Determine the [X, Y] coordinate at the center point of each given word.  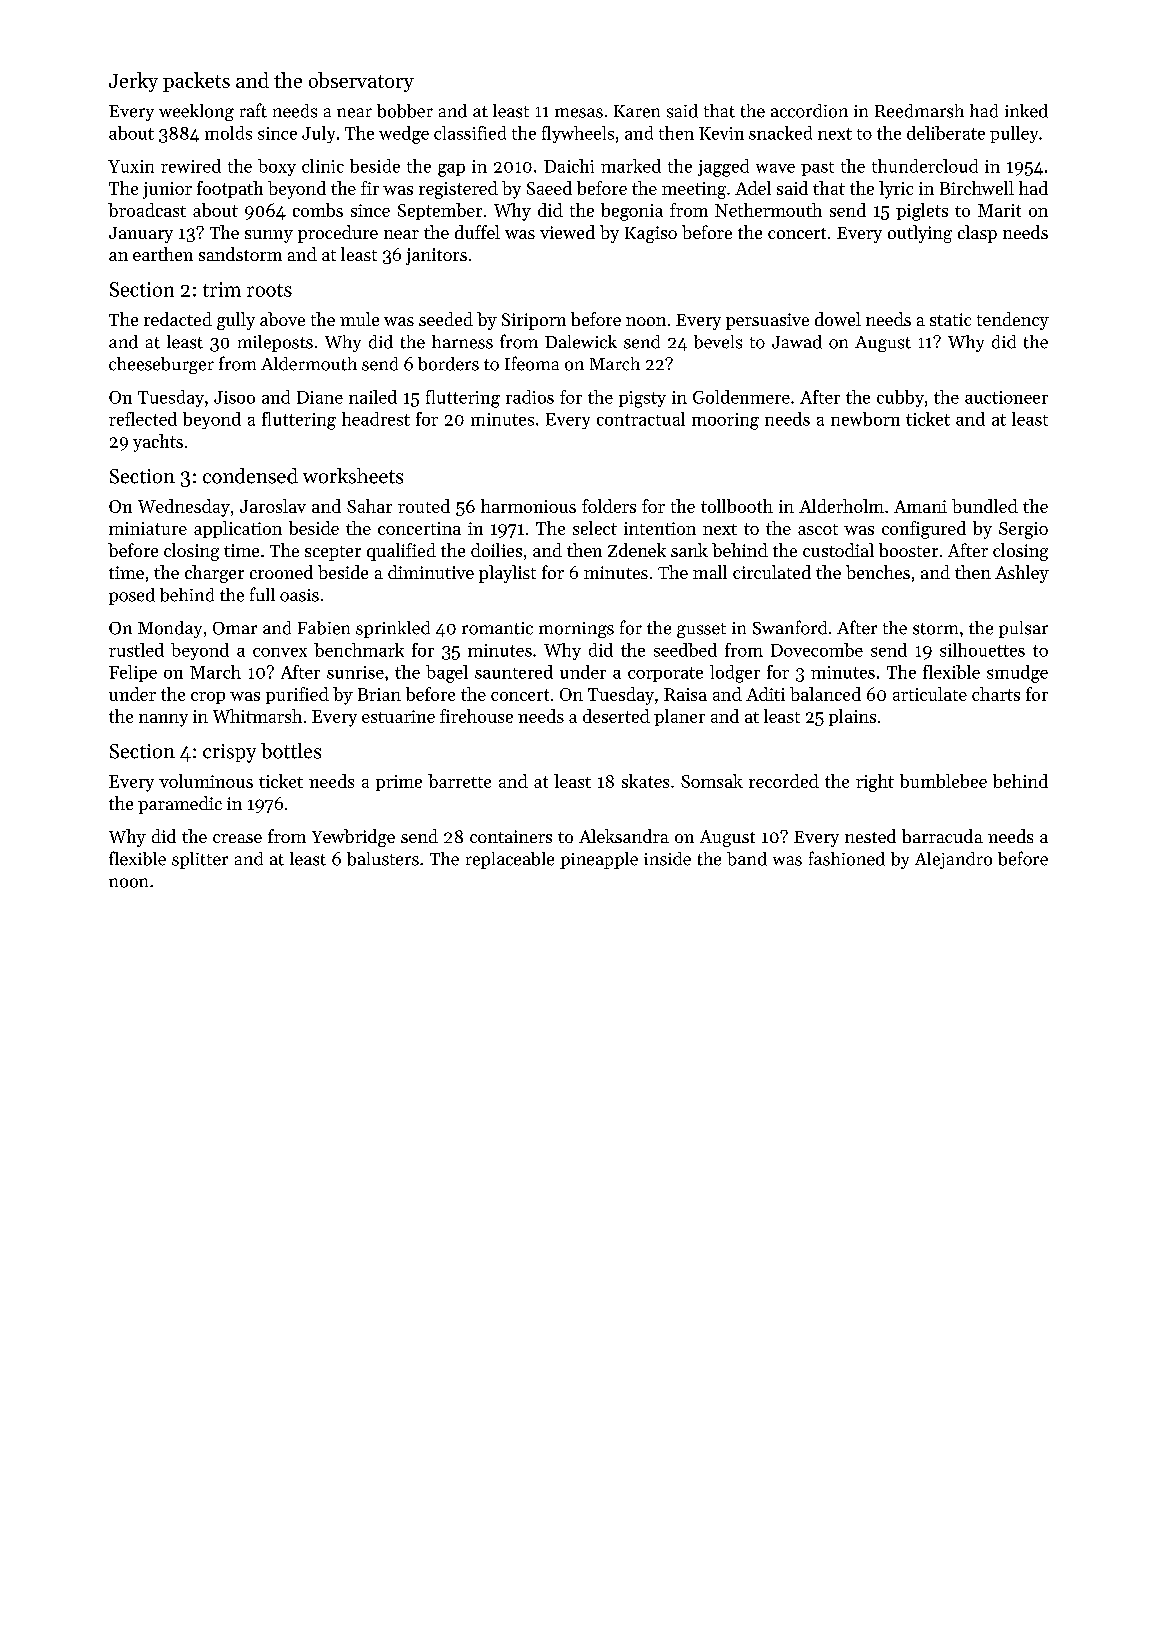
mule [359, 319]
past [817, 169]
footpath [230, 189]
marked [631, 166]
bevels [718, 342]
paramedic [180, 805]
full [262, 594]
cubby [900, 398]
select [595, 528]
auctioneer [1006, 397]
